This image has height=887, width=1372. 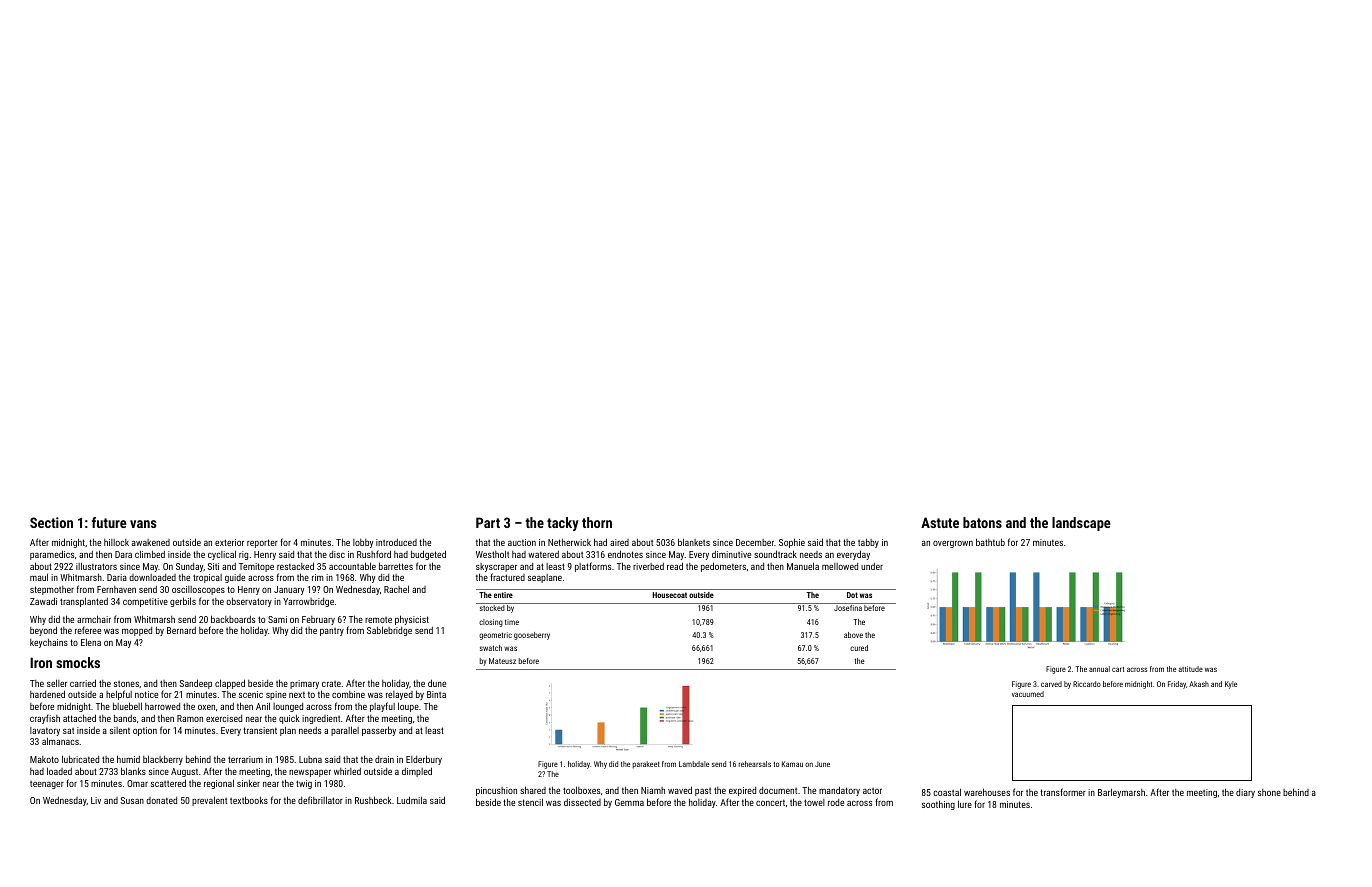 What do you see at coordinates (132, 800) in the image?
I see `Susan` at bounding box center [132, 800].
